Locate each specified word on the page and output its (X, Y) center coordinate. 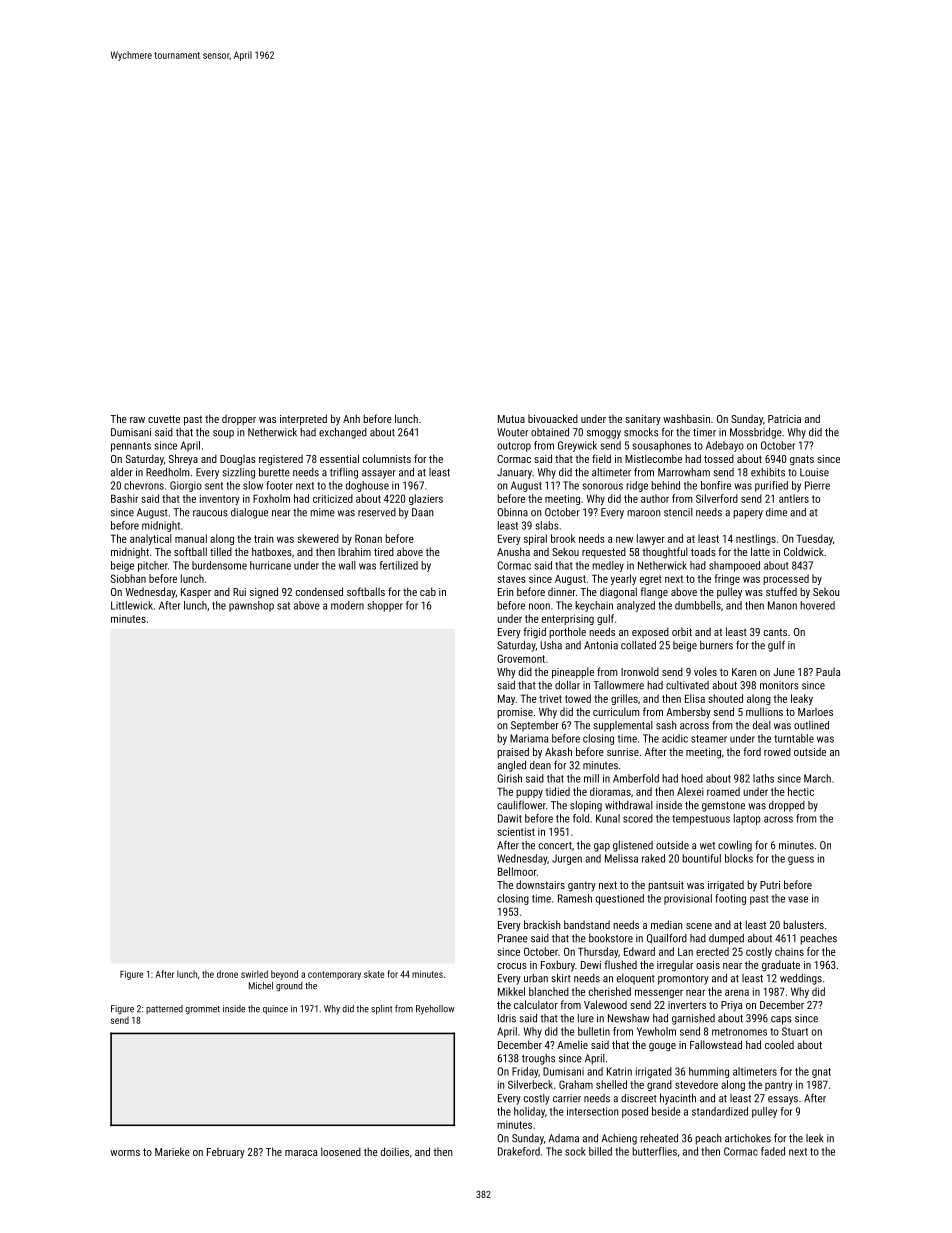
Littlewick (132, 605)
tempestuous (701, 820)
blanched (549, 991)
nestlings (756, 539)
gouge (662, 1047)
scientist (516, 831)
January (514, 473)
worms (125, 1153)
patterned (164, 1009)
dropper (239, 419)
